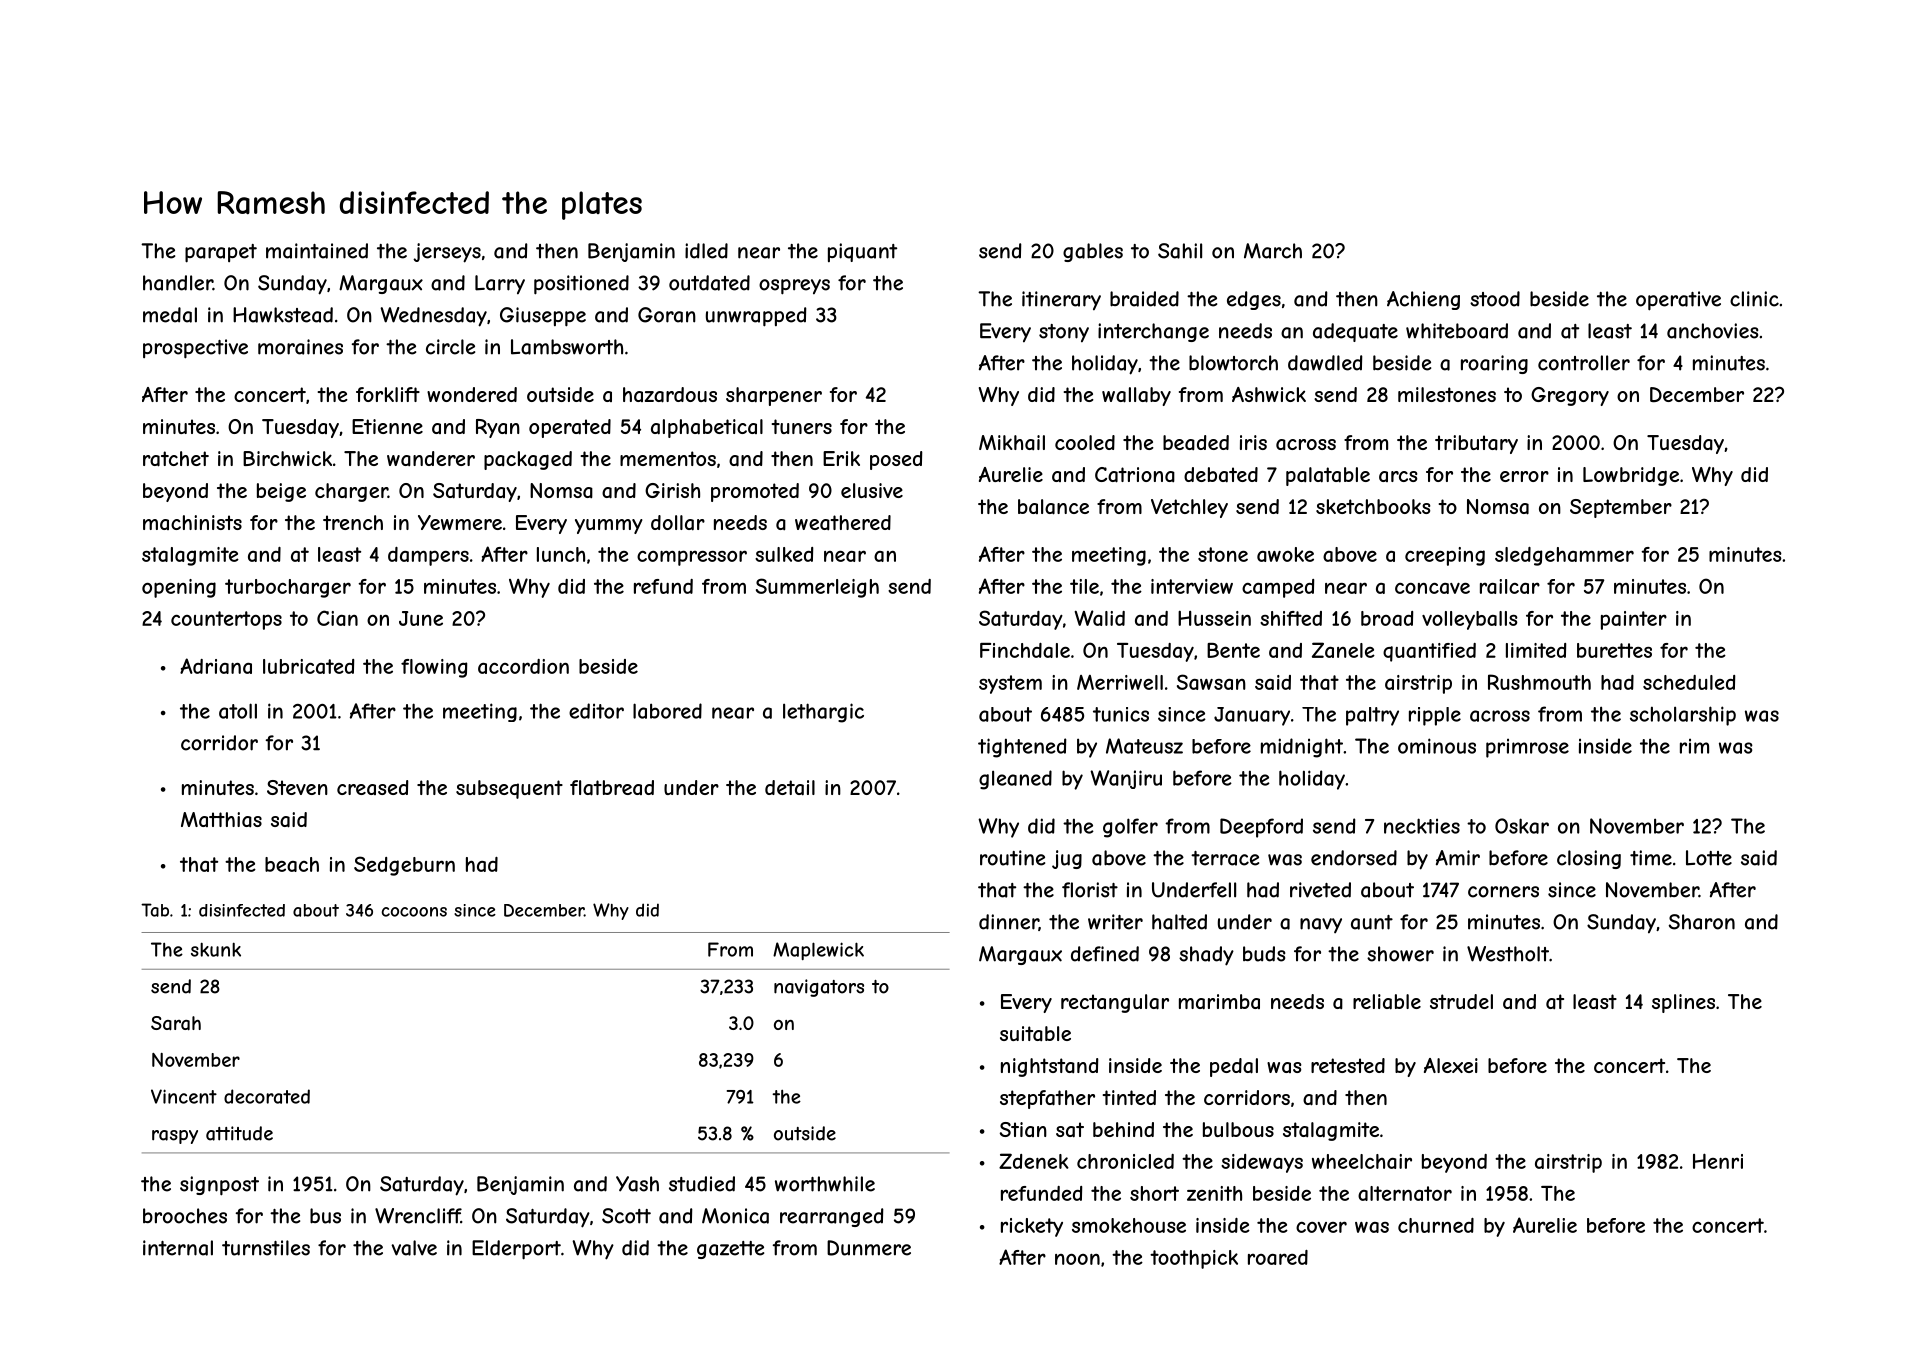 This document has height=1364, width=1928. What do you see at coordinates (373, 787) in the document?
I see `creased` at bounding box center [373, 787].
